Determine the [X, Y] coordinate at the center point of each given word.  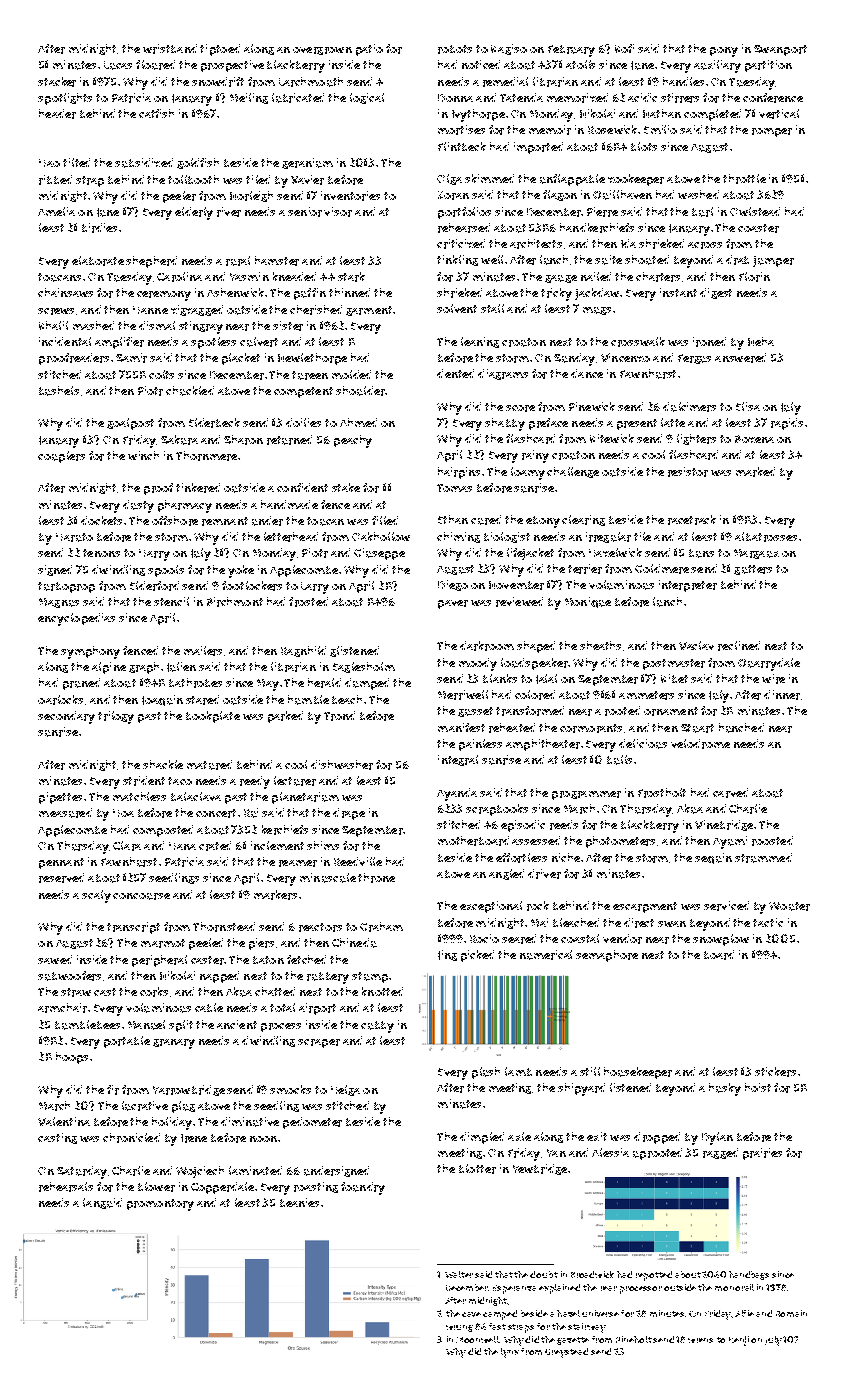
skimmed [489, 178]
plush [486, 1073]
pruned [81, 684]
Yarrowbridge [189, 1090]
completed [712, 115]
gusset [475, 712]
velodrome [700, 744]
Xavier [307, 180]
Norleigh [251, 196]
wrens [700, 1340]
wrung [459, 1328]
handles [683, 81]
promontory [160, 1205]
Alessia [610, 1152]
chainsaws [65, 292]
